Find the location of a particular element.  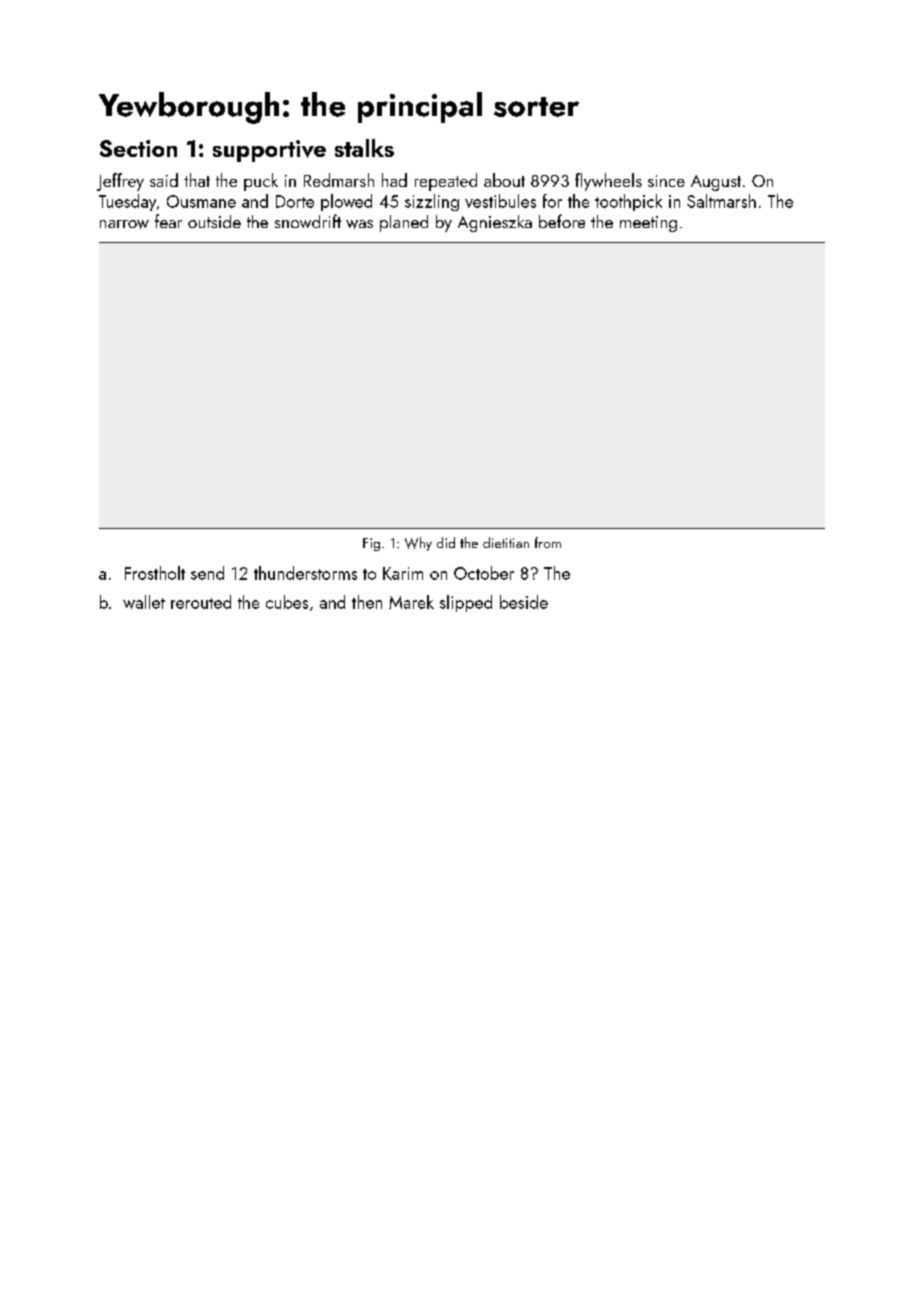

from is located at coordinates (548, 542).
